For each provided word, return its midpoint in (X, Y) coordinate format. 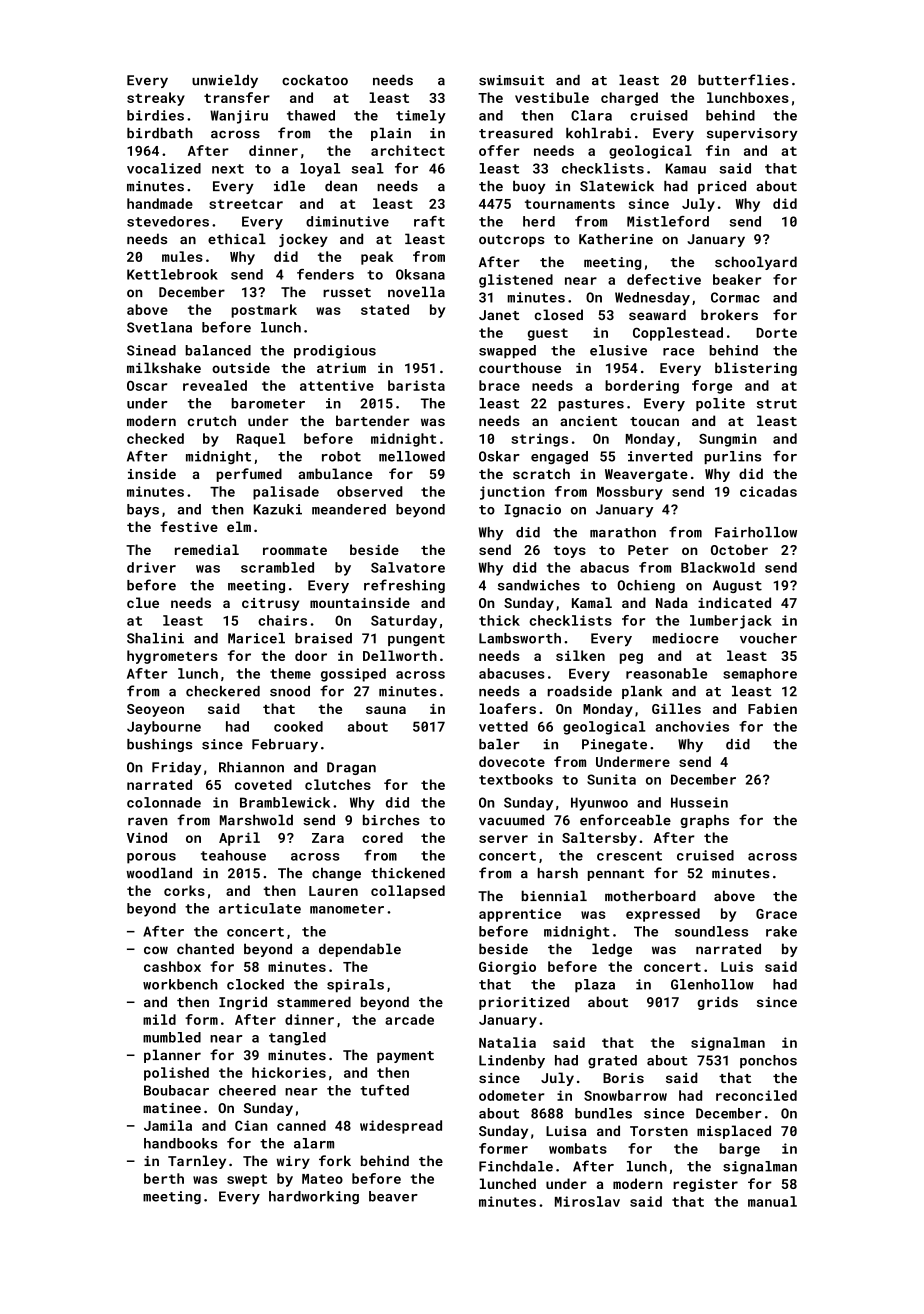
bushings (159, 745)
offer (499, 150)
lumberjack (731, 622)
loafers (508, 708)
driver (151, 567)
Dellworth (400, 655)
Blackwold (718, 567)
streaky (156, 99)
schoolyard (756, 263)
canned (301, 1125)
